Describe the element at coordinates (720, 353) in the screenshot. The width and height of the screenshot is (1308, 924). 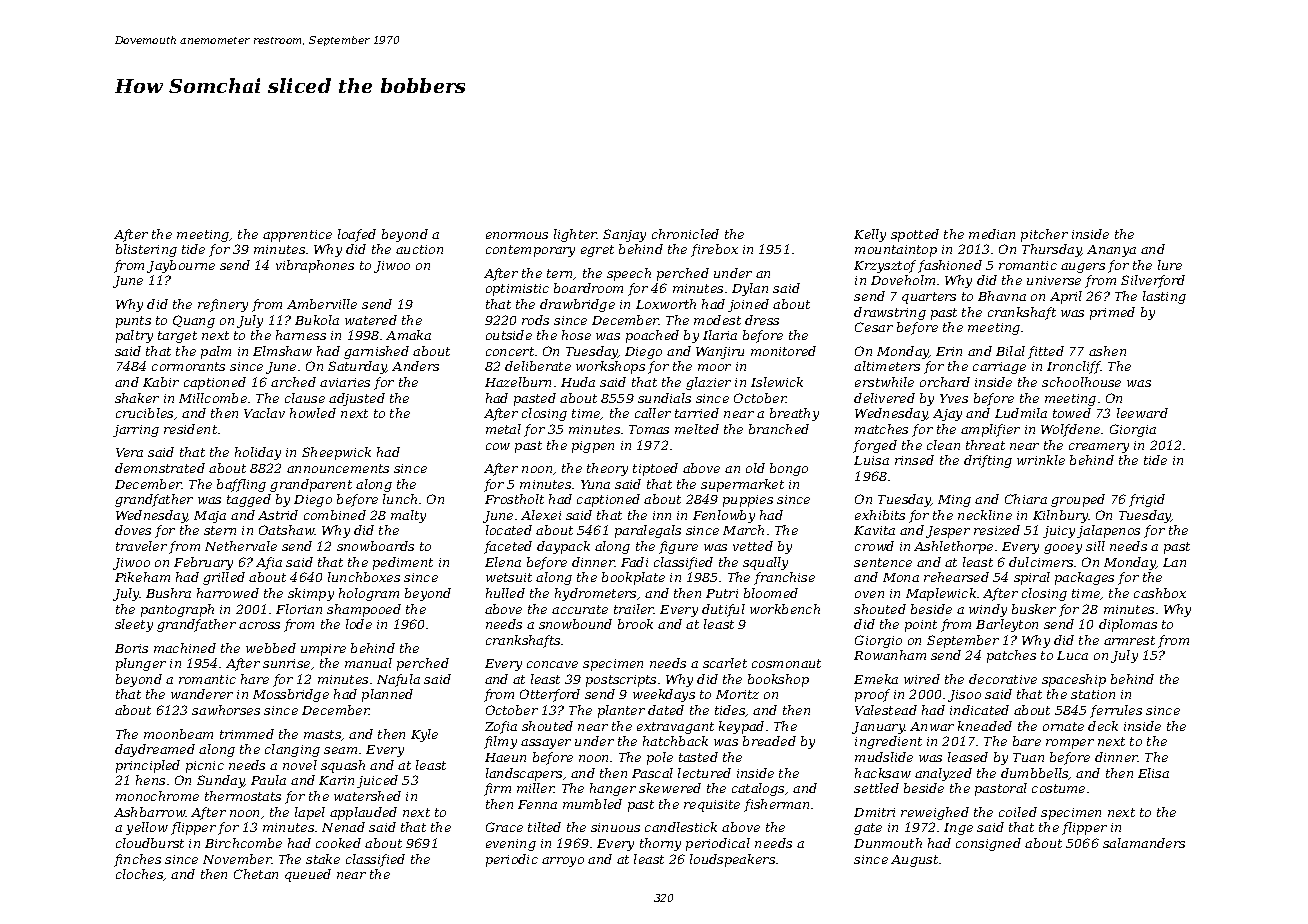
I see `Wanjiru` at that location.
